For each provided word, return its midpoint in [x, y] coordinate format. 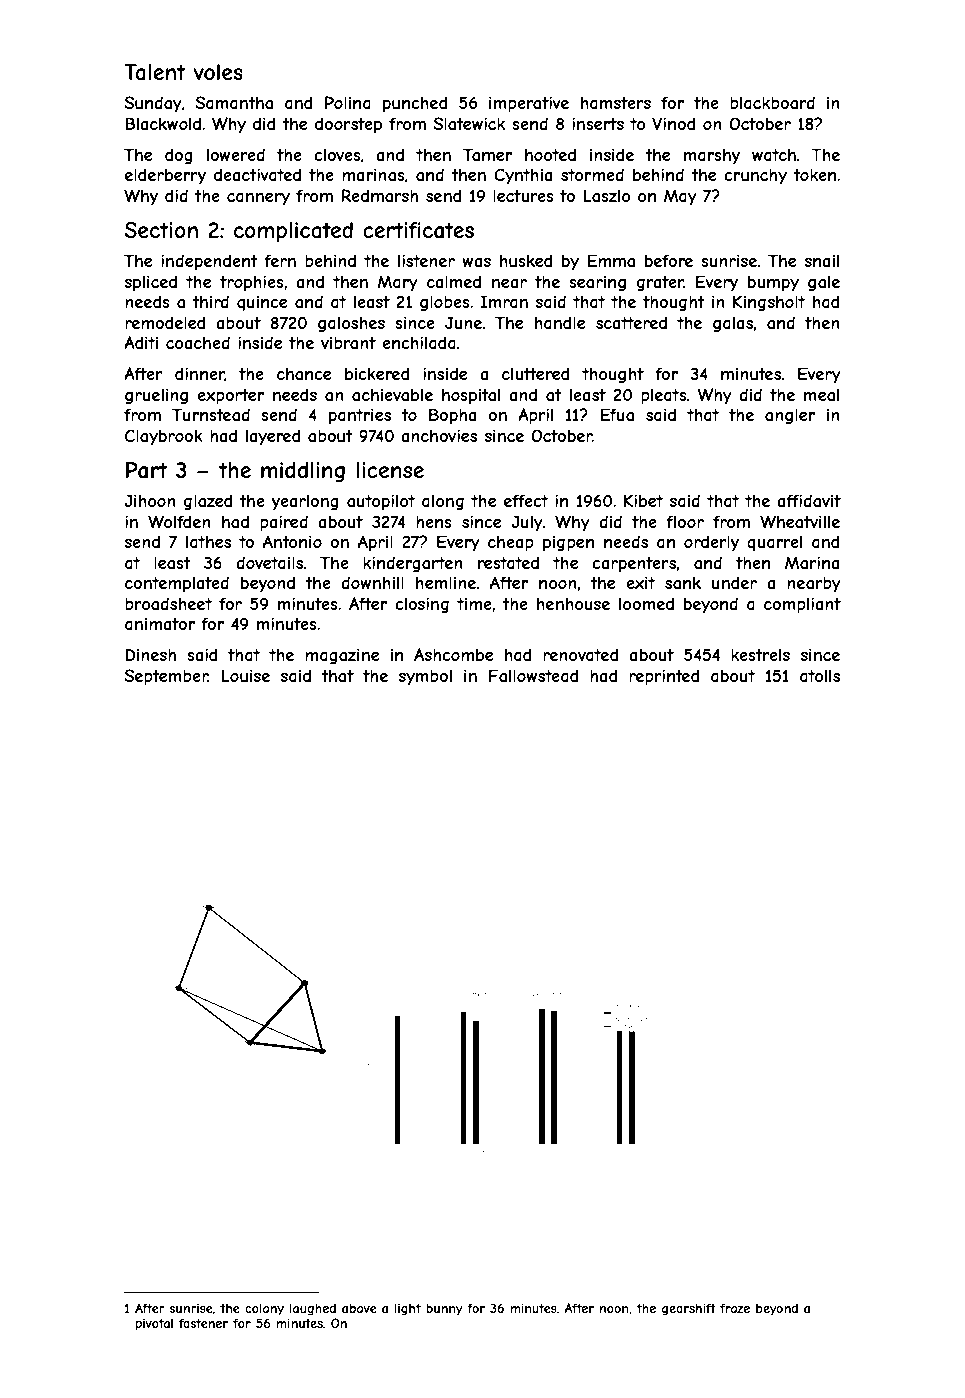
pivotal [154, 1324]
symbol [425, 678]
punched [415, 104]
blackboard [772, 102]
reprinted [664, 677]
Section [161, 230]
